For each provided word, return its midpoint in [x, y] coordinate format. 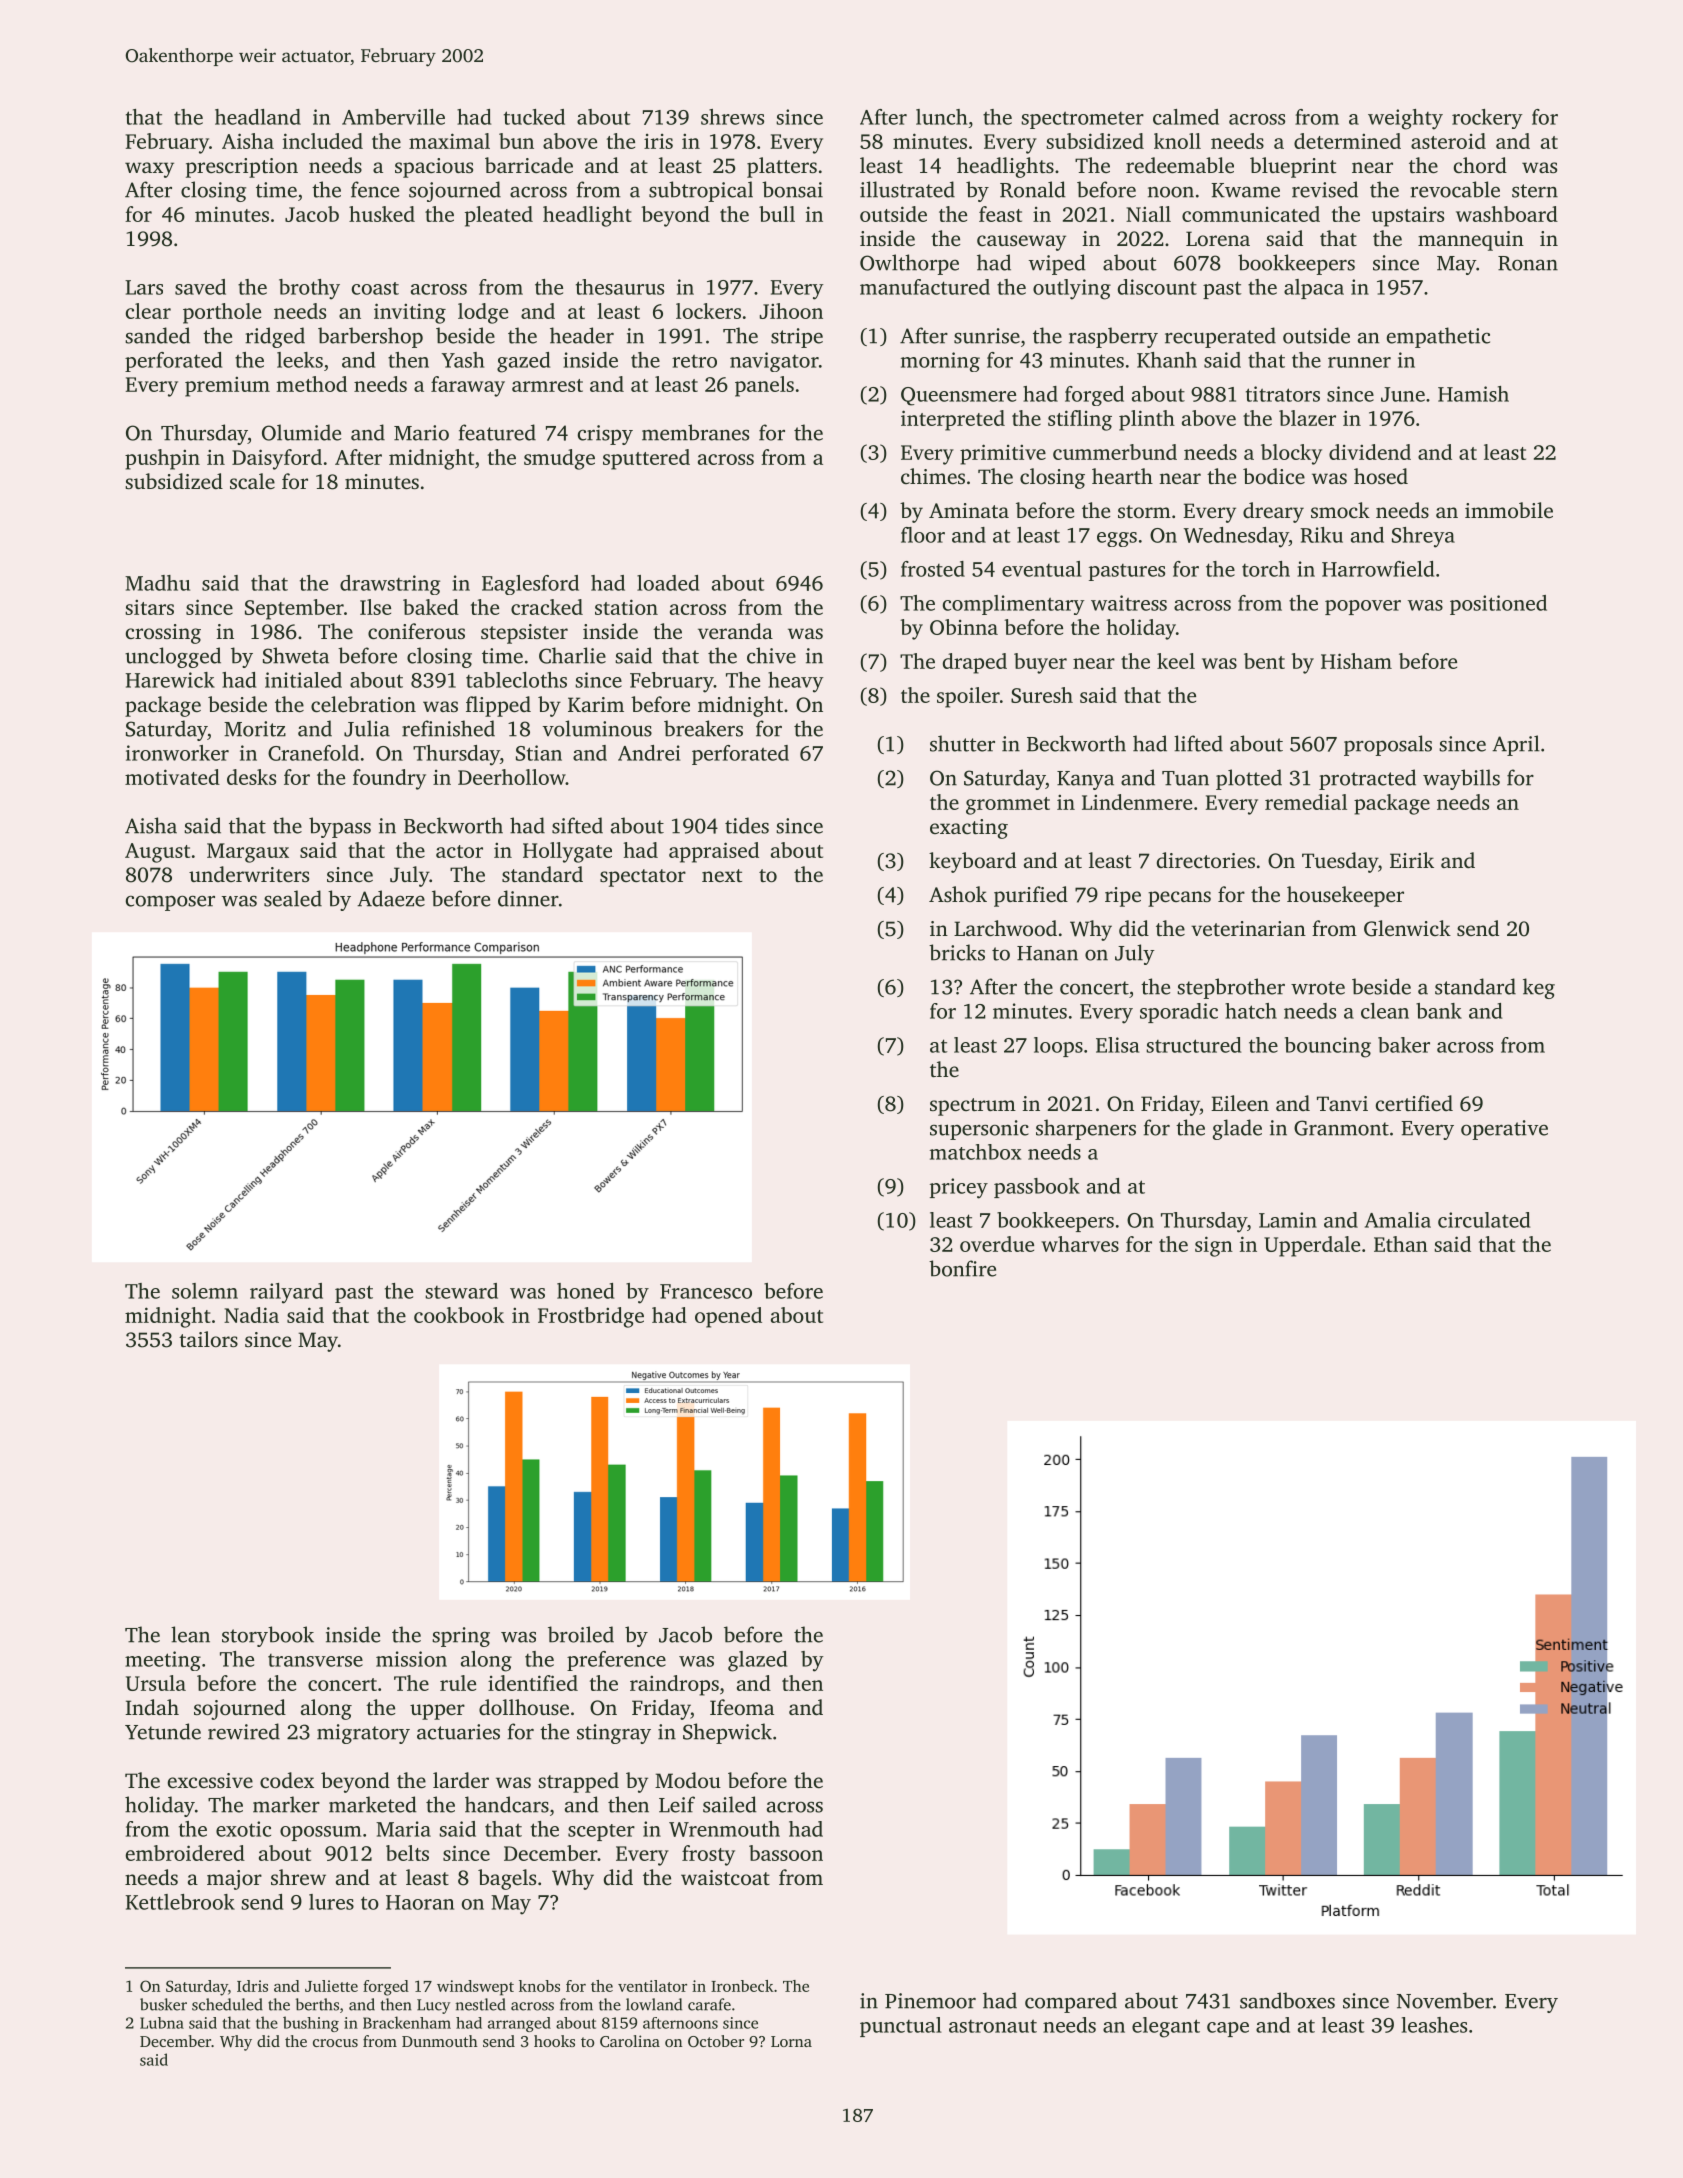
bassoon [786, 1853]
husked [382, 214]
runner [1359, 362]
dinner [528, 898]
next [722, 875]
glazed [757, 1661]
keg [1539, 988]
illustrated [907, 189]
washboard [1507, 214]
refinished [448, 728]
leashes [1434, 2025]
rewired [244, 1731]
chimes [933, 476]
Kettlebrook [180, 1902]
